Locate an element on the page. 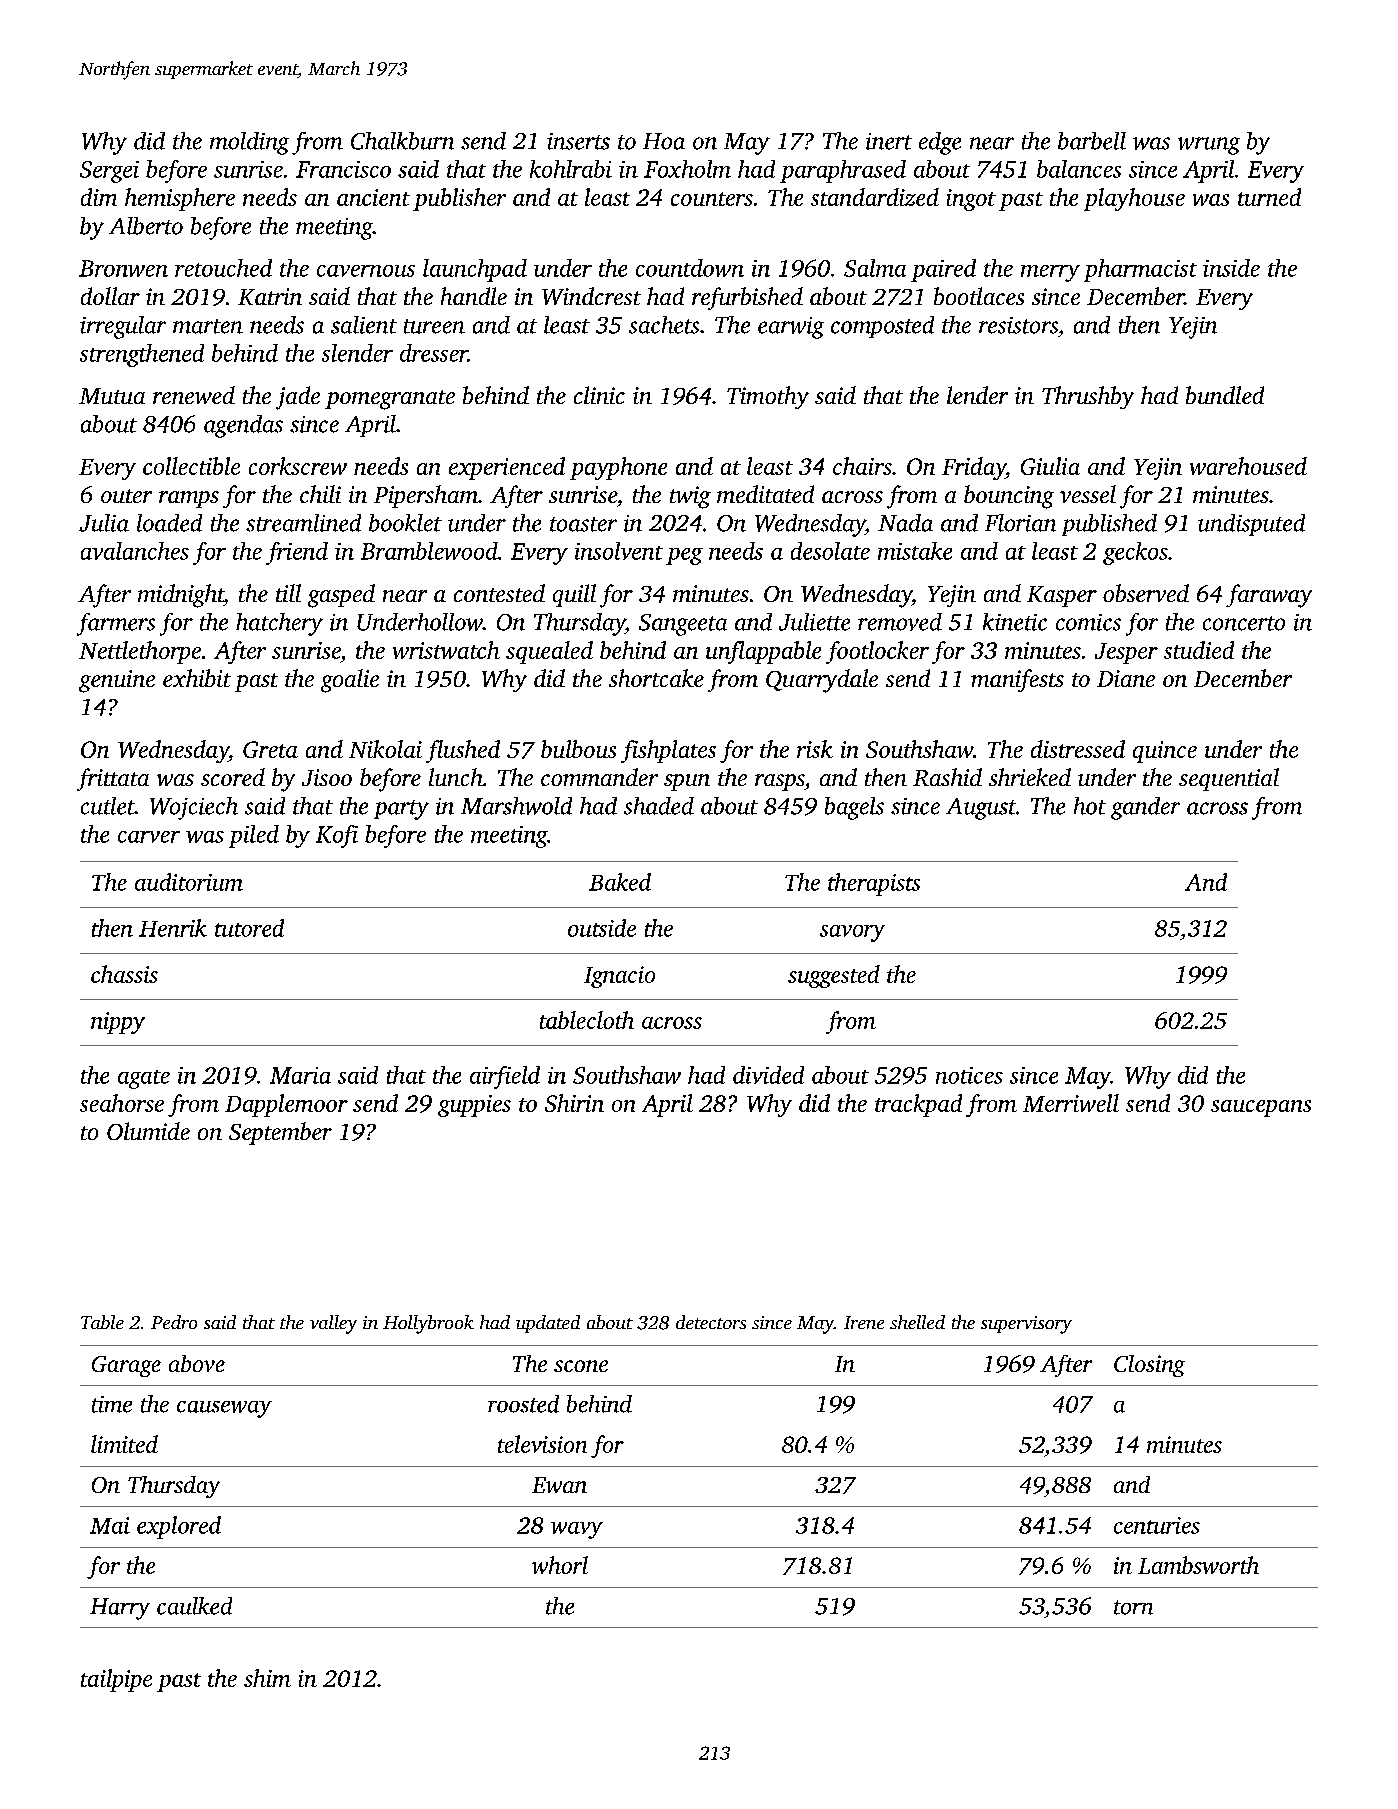 Image resolution: width=1398 pixels, height=1809 pixels. Shirin is located at coordinates (574, 1103).
